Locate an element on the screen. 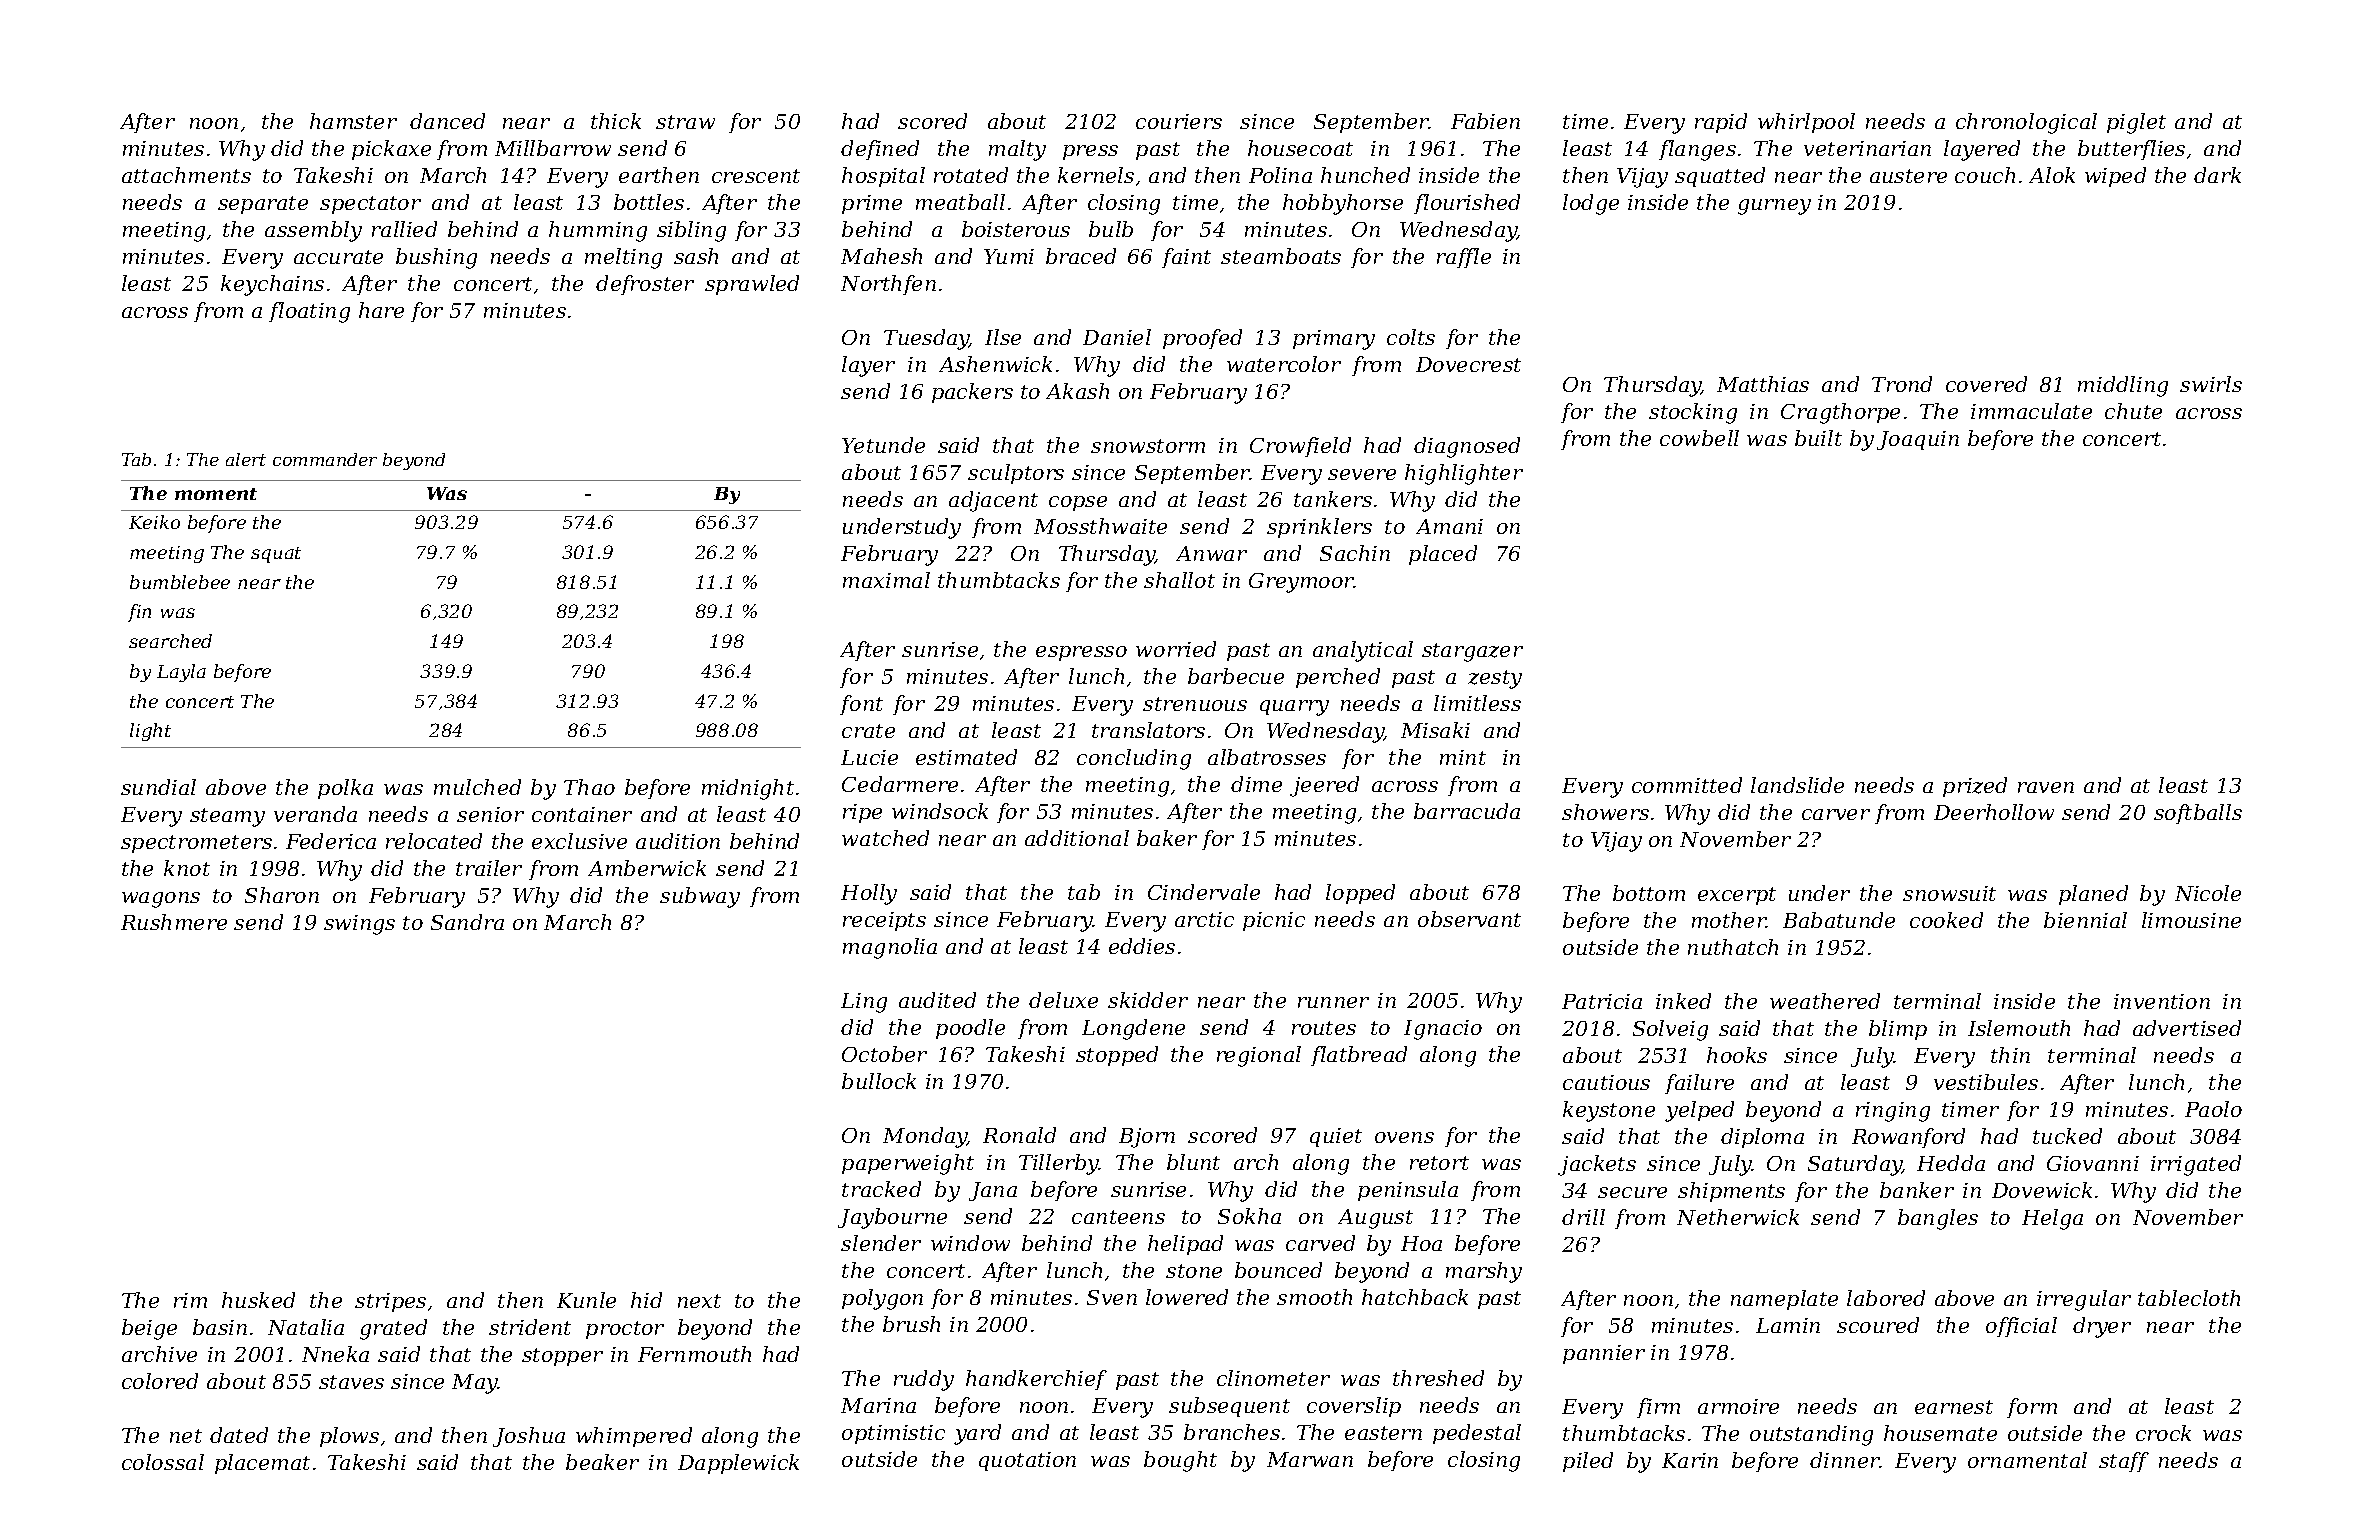  hamster is located at coordinates (353, 121).
